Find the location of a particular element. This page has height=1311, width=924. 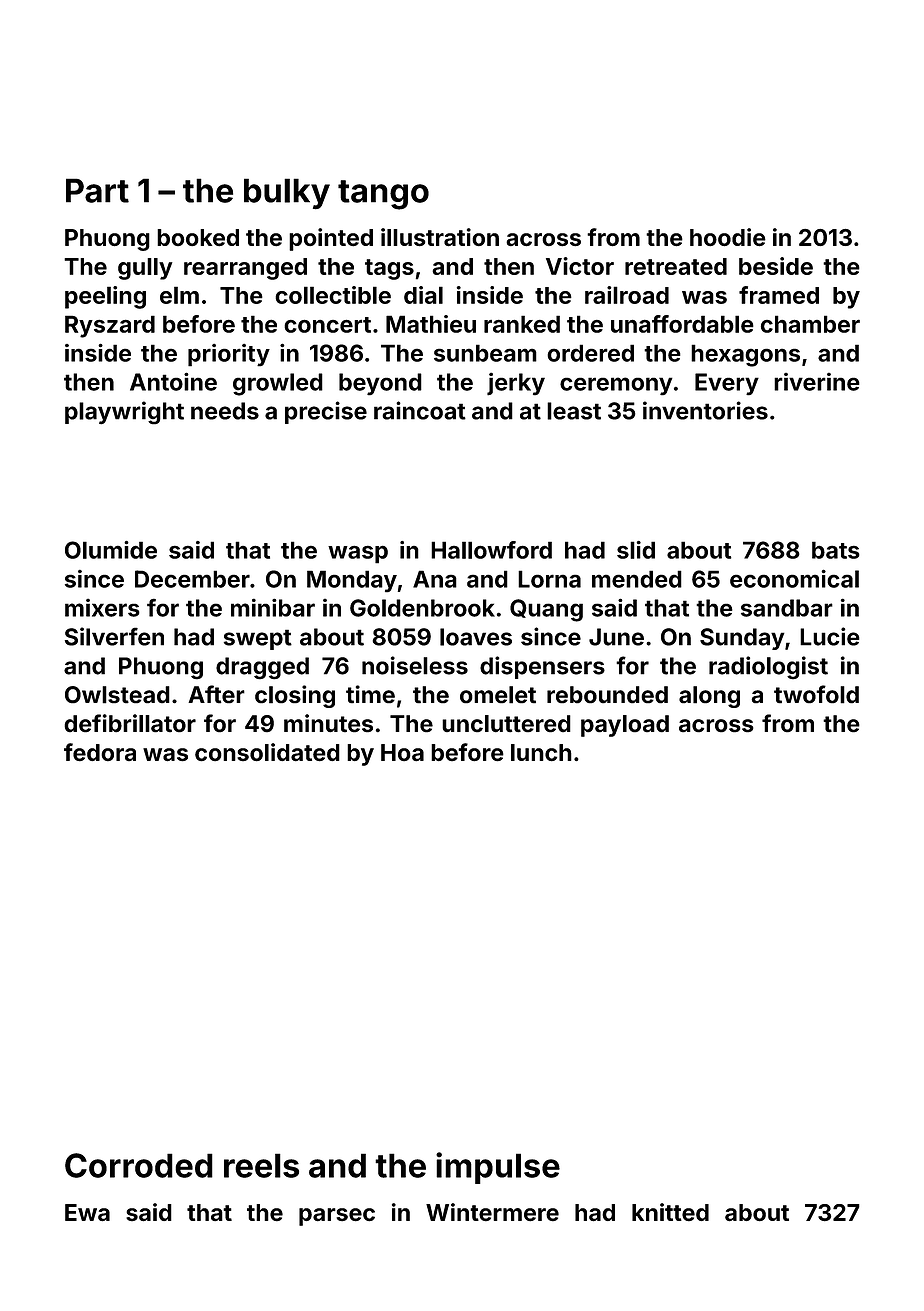

beside is located at coordinates (776, 266).
